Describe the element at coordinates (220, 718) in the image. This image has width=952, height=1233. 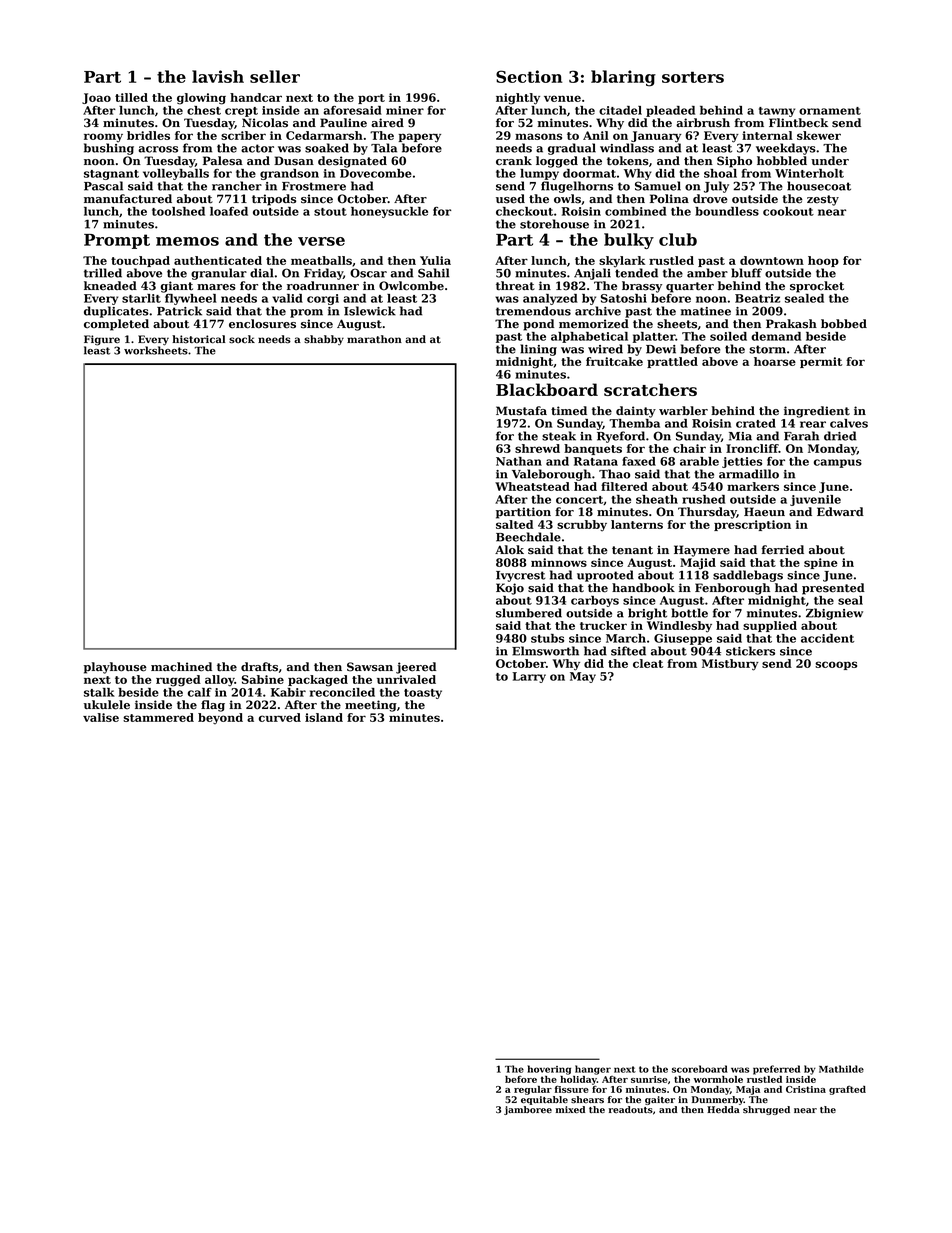
I see `beyond` at that location.
